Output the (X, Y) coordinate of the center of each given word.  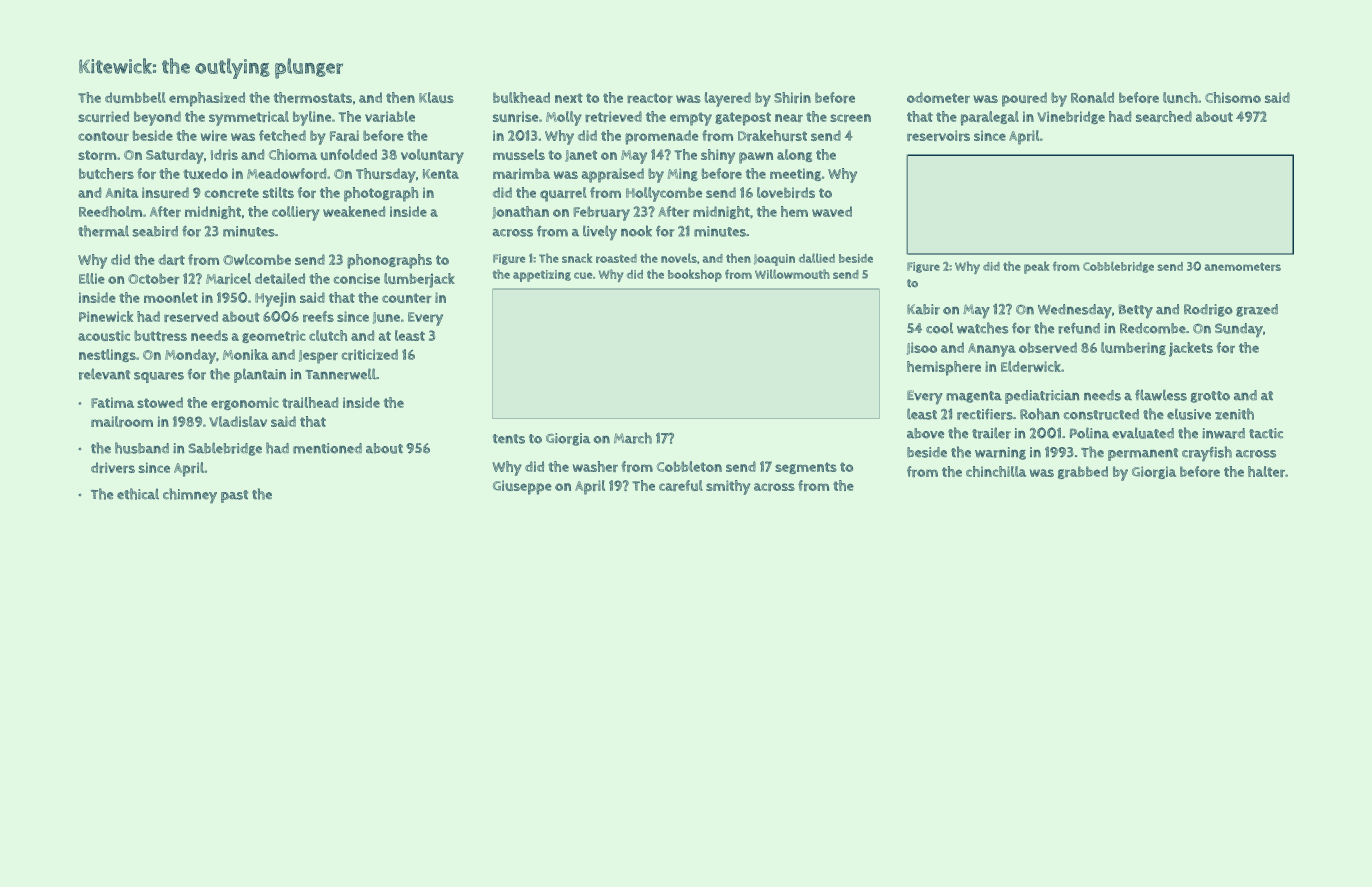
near (789, 118)
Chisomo (1233, 97)
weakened (354, 211)
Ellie (92, 278)
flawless (1161, 395)
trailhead (310, 402)
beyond (157, 118)
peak (1037, 267)
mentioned (327, 448)
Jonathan (520, 212)
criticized (370, 354)
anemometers (1242, 267)
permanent (1143, 454)
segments (806, 468)
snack (577, 258)
